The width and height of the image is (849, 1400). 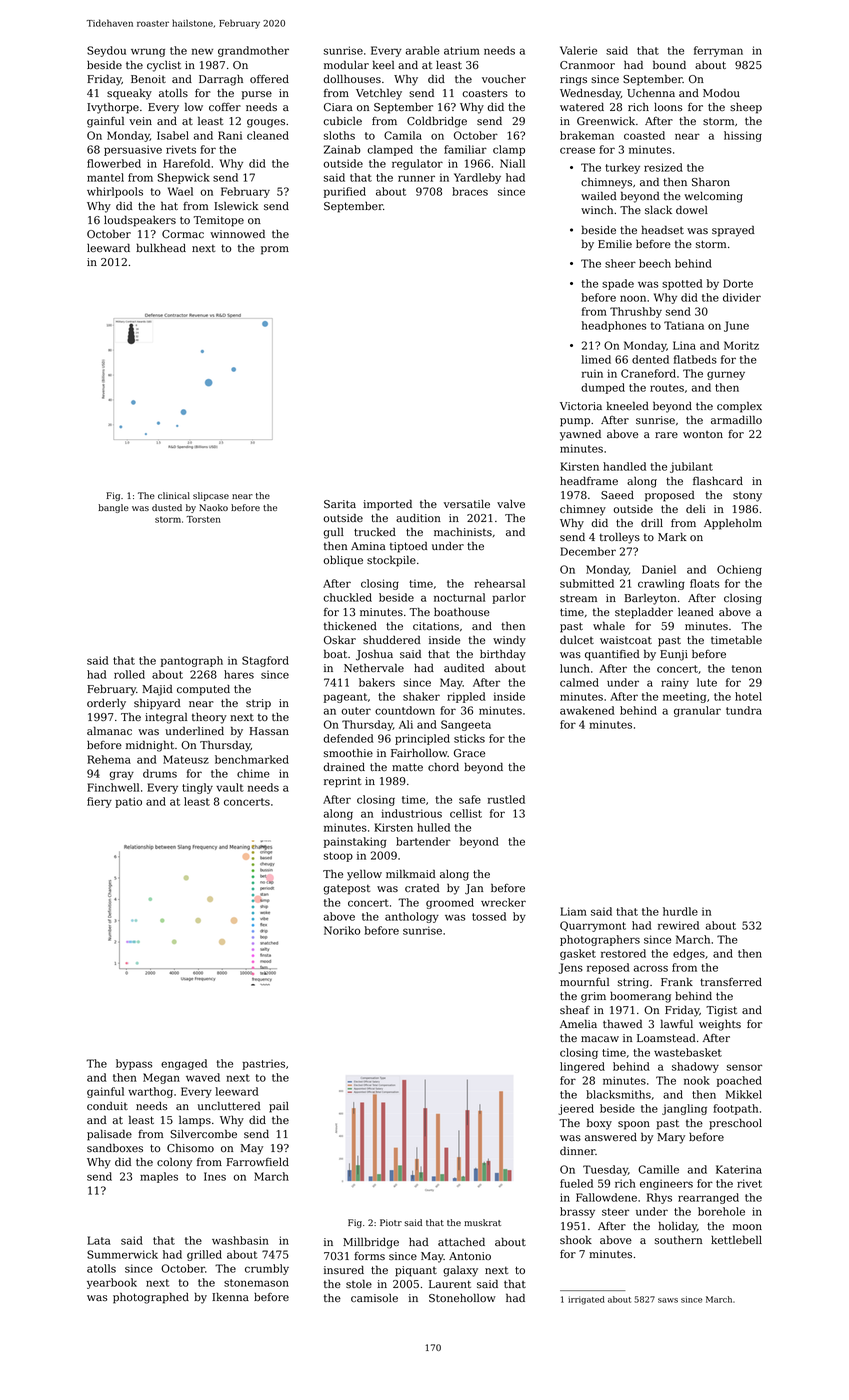 I want to click on shuddered, so click(x=392, y=639).
